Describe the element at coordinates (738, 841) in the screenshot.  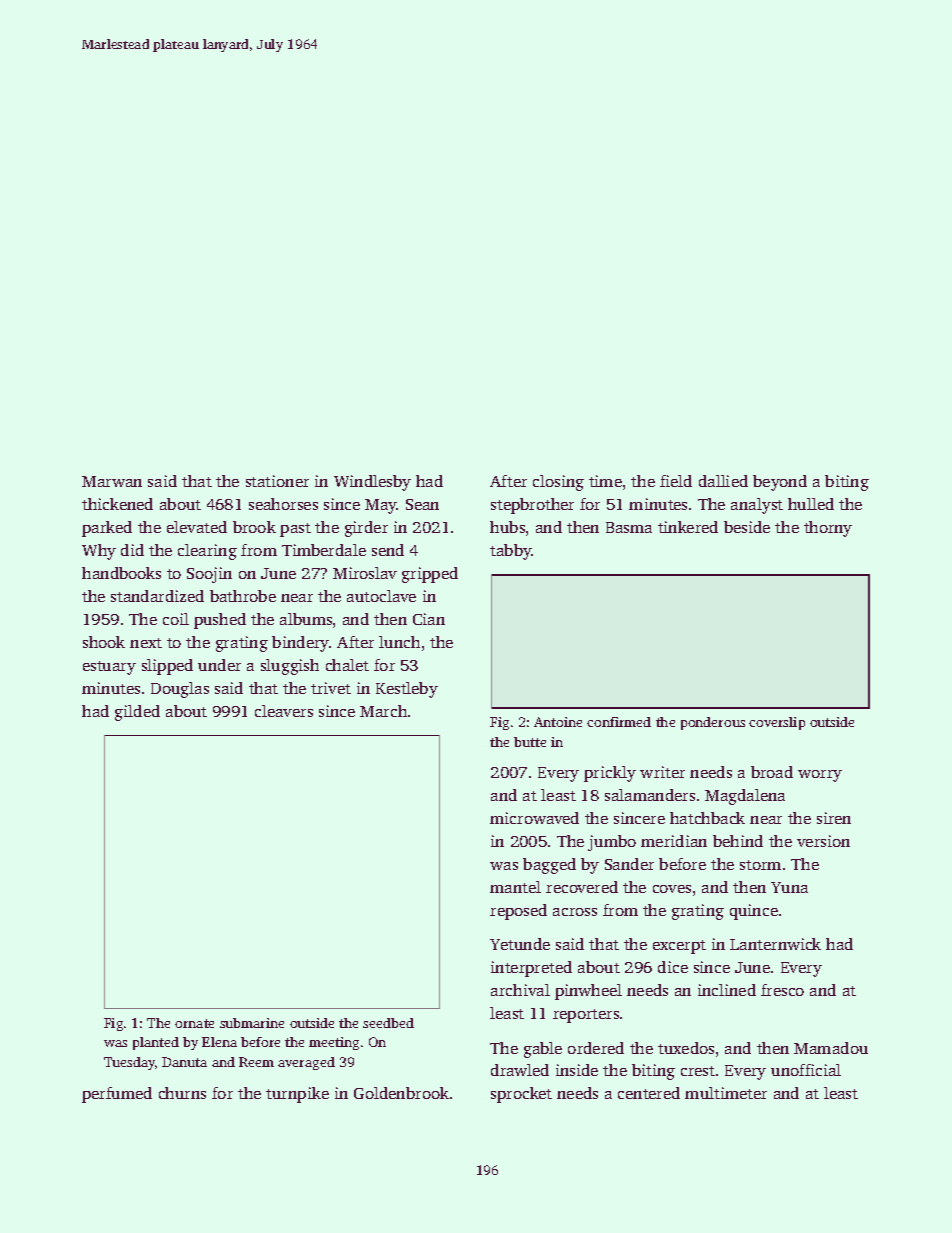
I see `behind` at that location.
